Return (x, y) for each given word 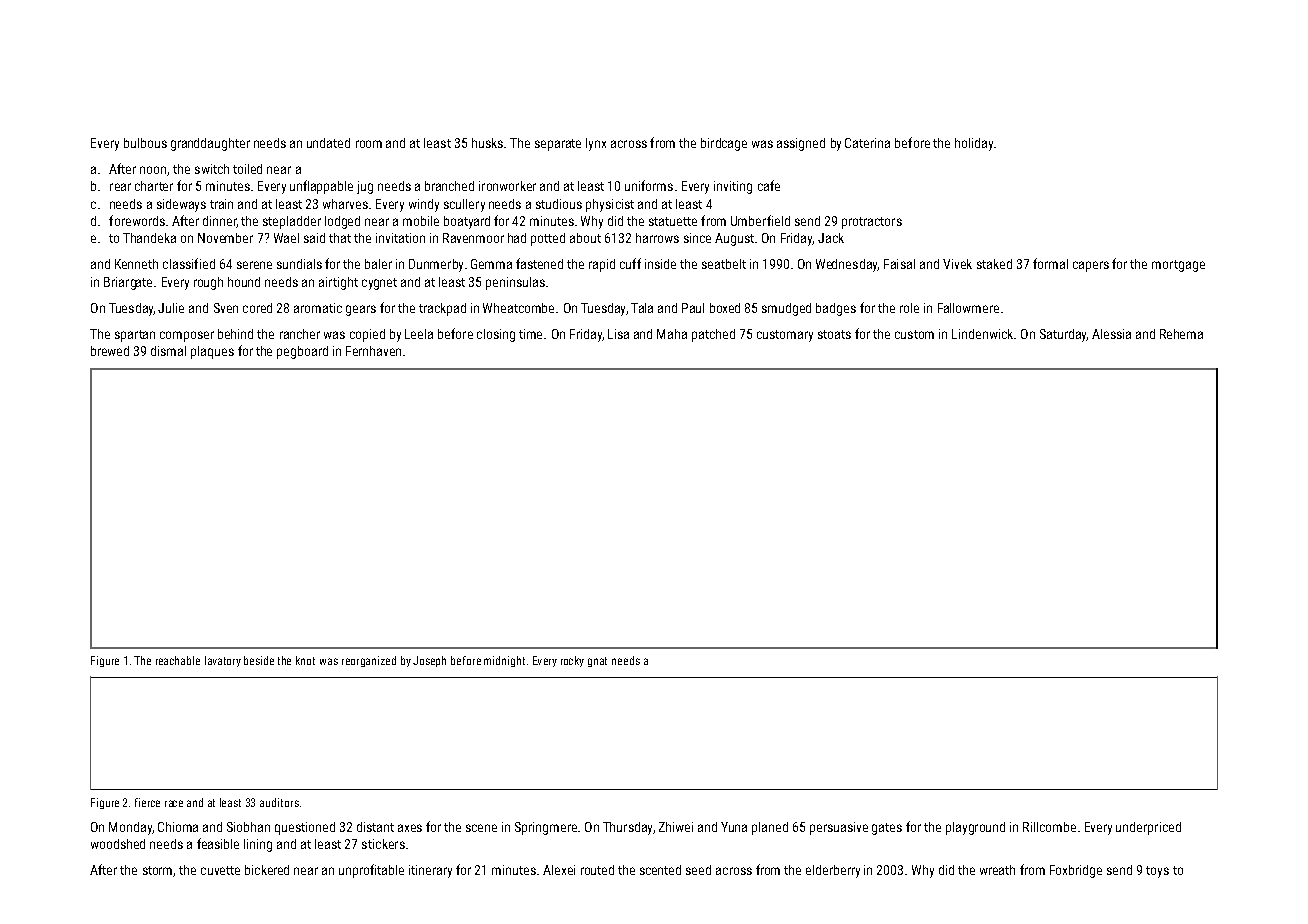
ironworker (507, 186)
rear (120, 187)
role (909, 308)
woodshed (118, 844)
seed (698, 870)
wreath (997, 870)
